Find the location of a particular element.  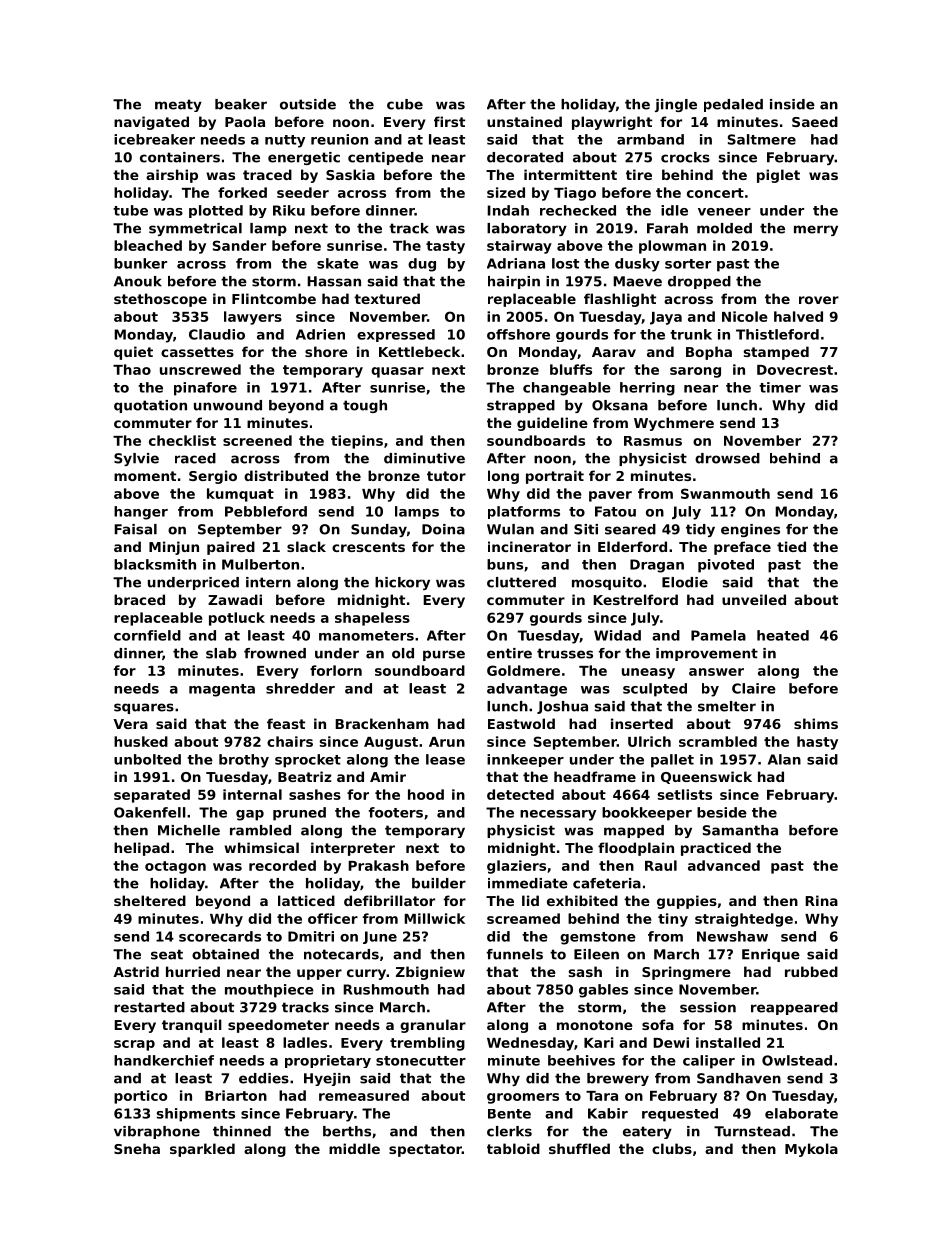

bluffs is located at coordinates (571, 369).
